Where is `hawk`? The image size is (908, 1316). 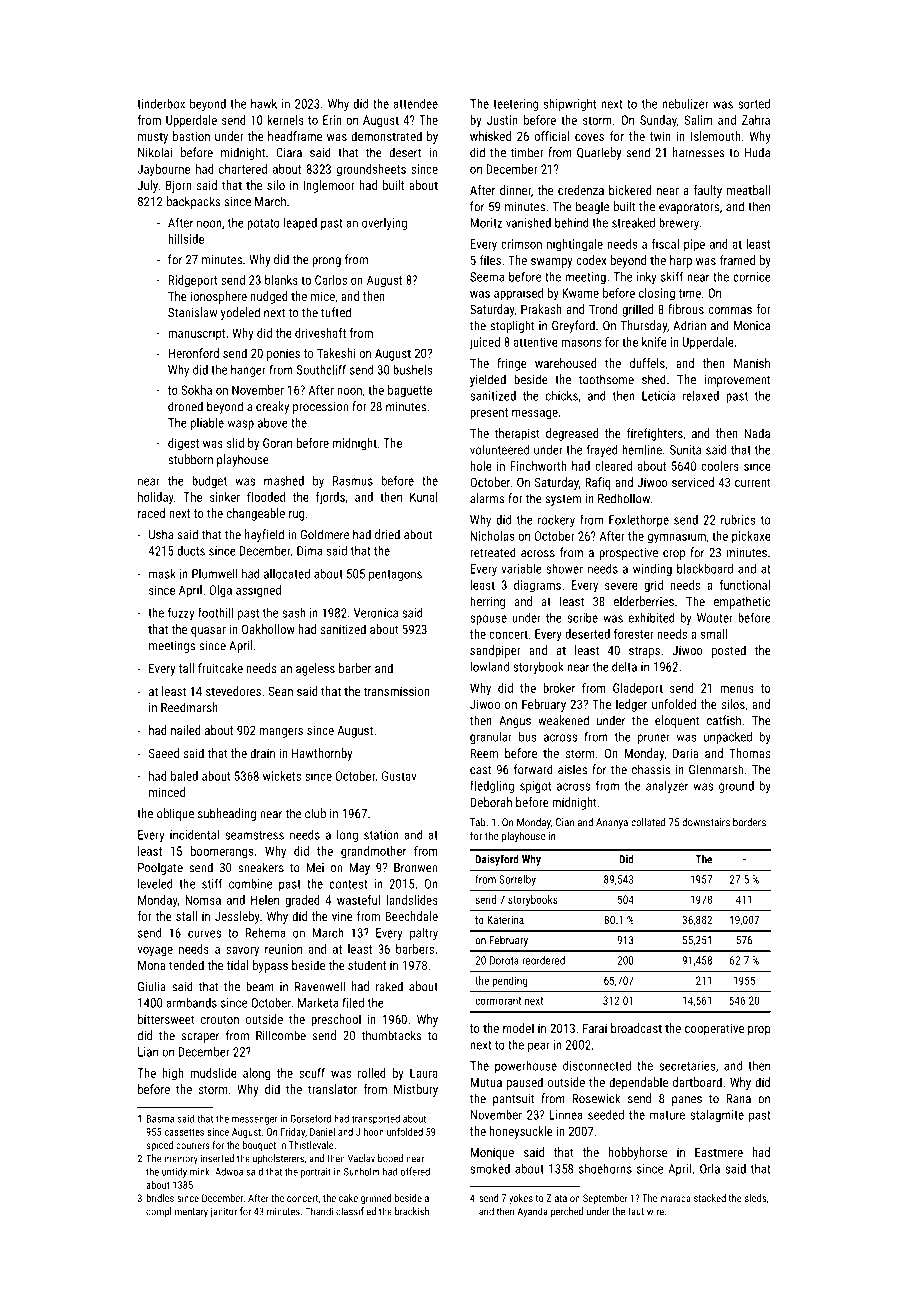 hawk is located at coordinates (264, 104).
